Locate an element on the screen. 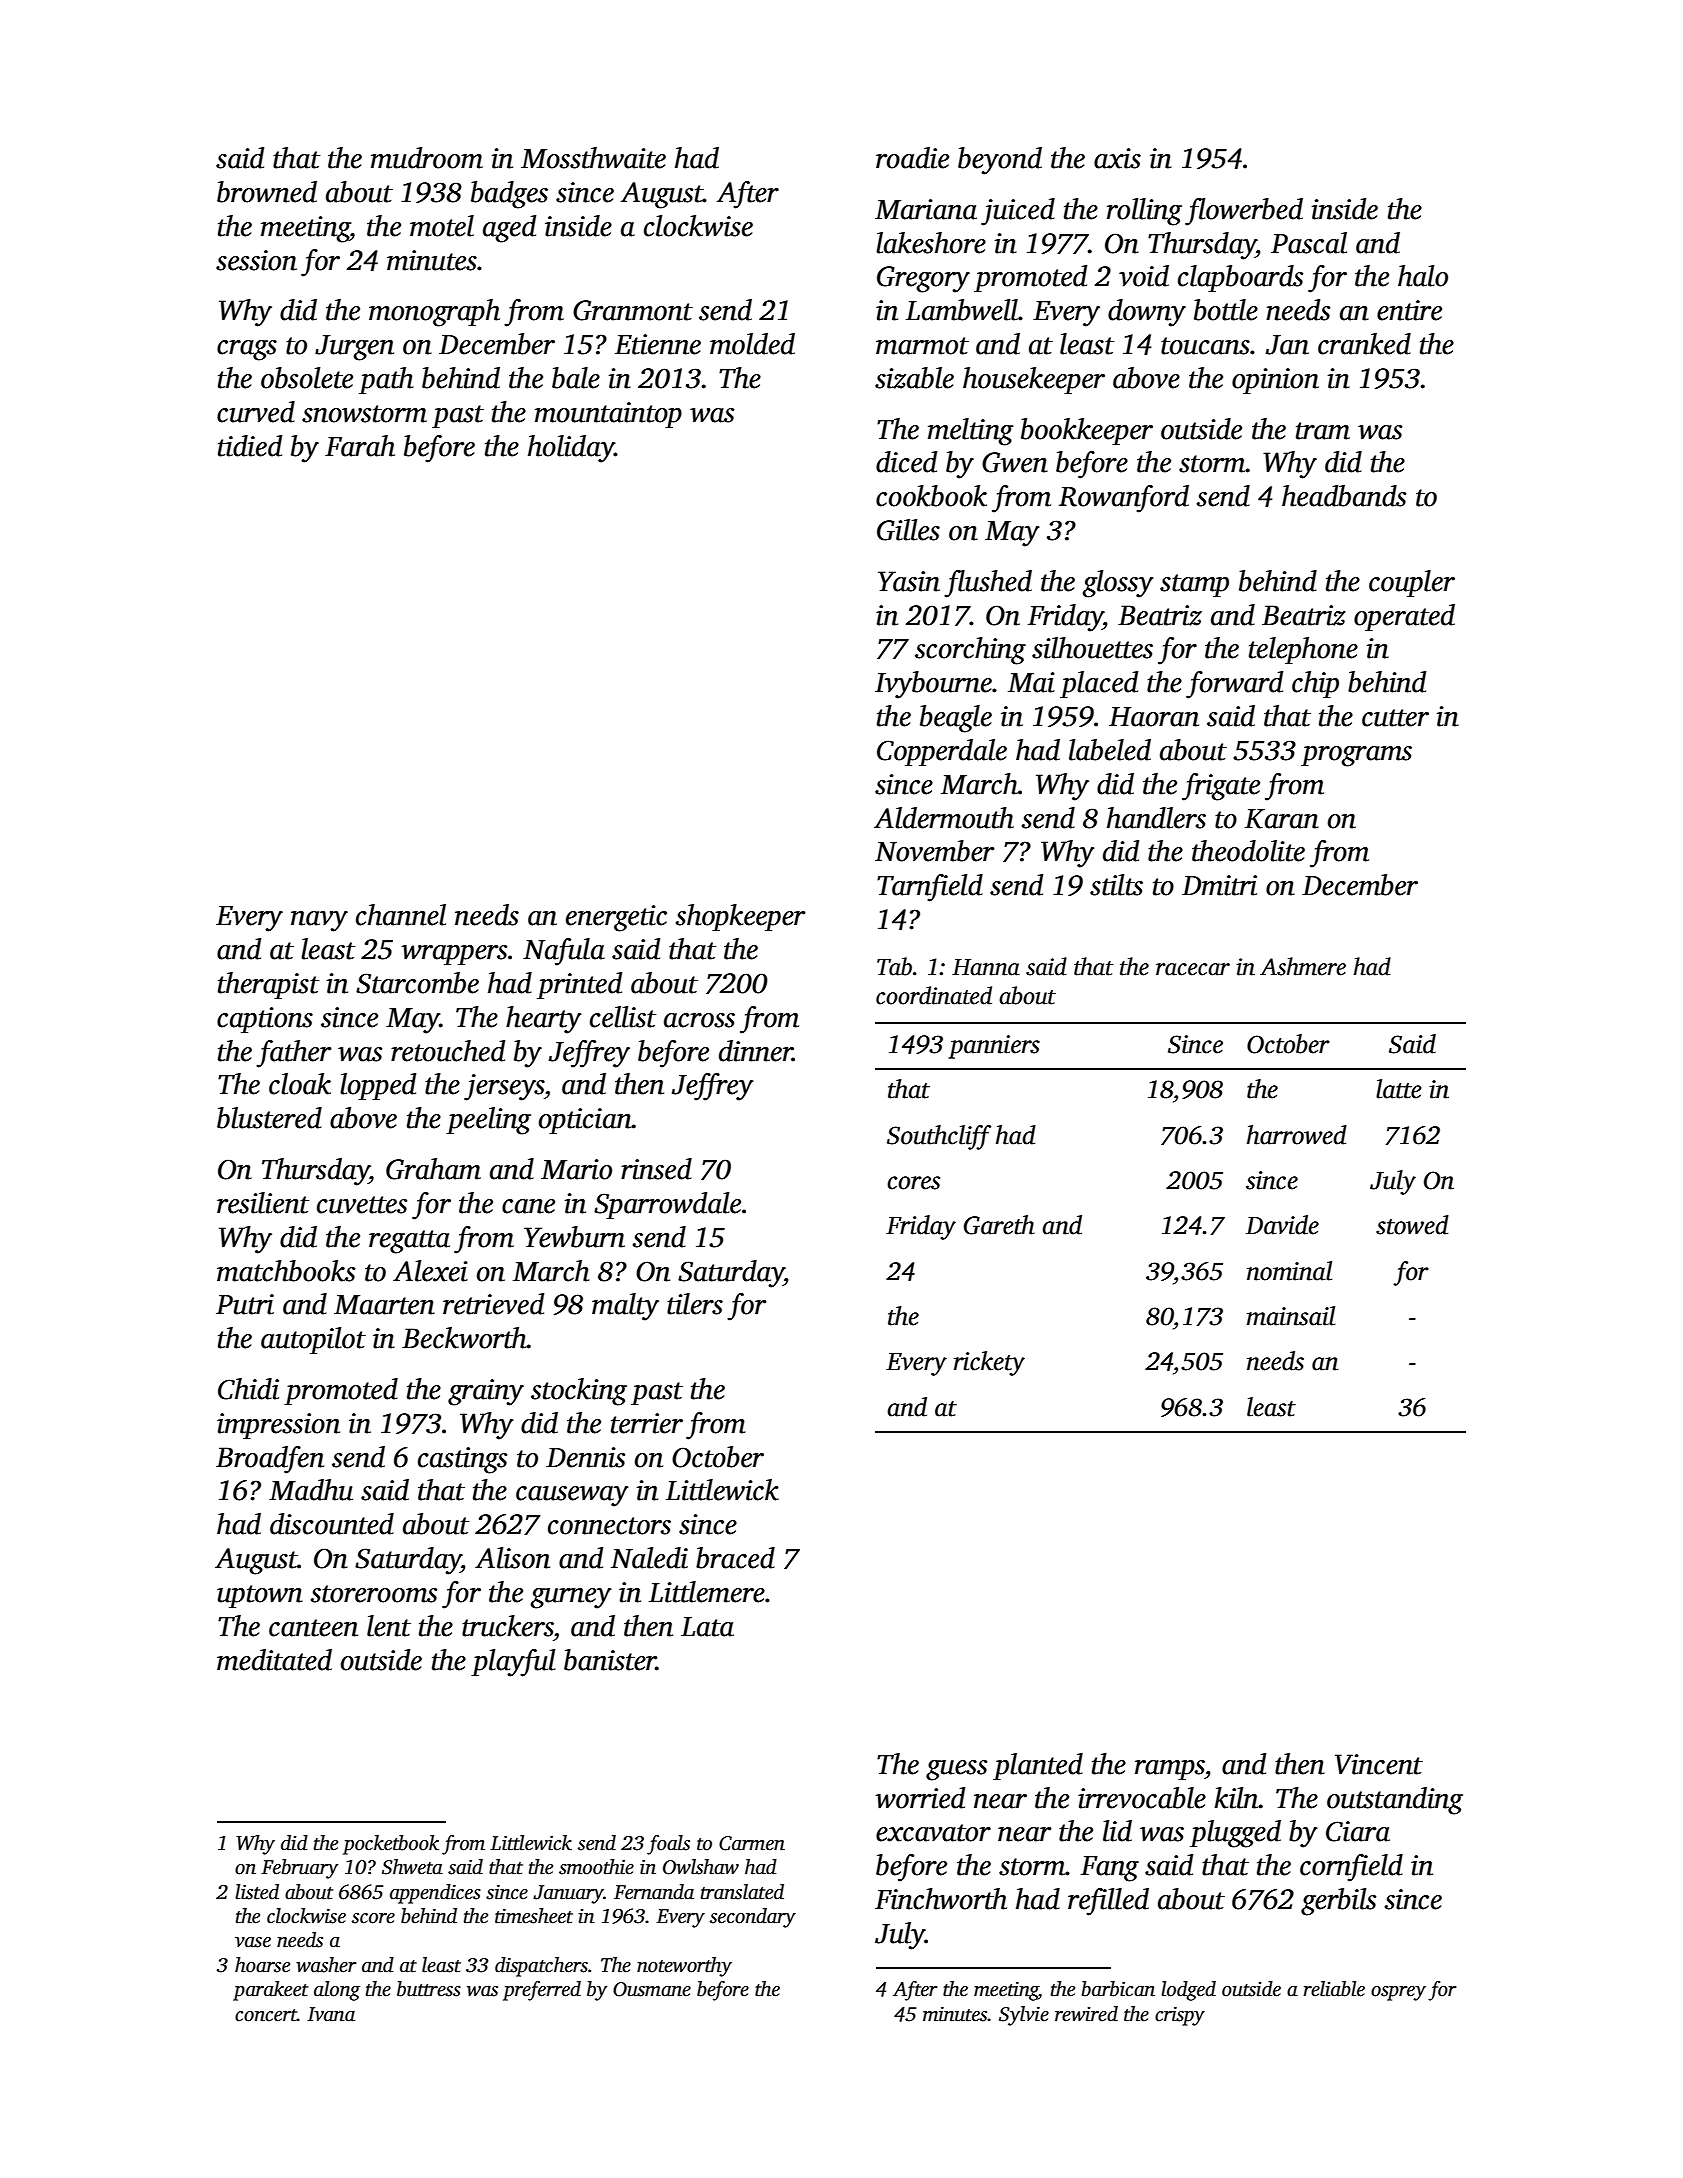 The image size is (1683, 2178). lodged is located at coordinates (1188, 1991).
